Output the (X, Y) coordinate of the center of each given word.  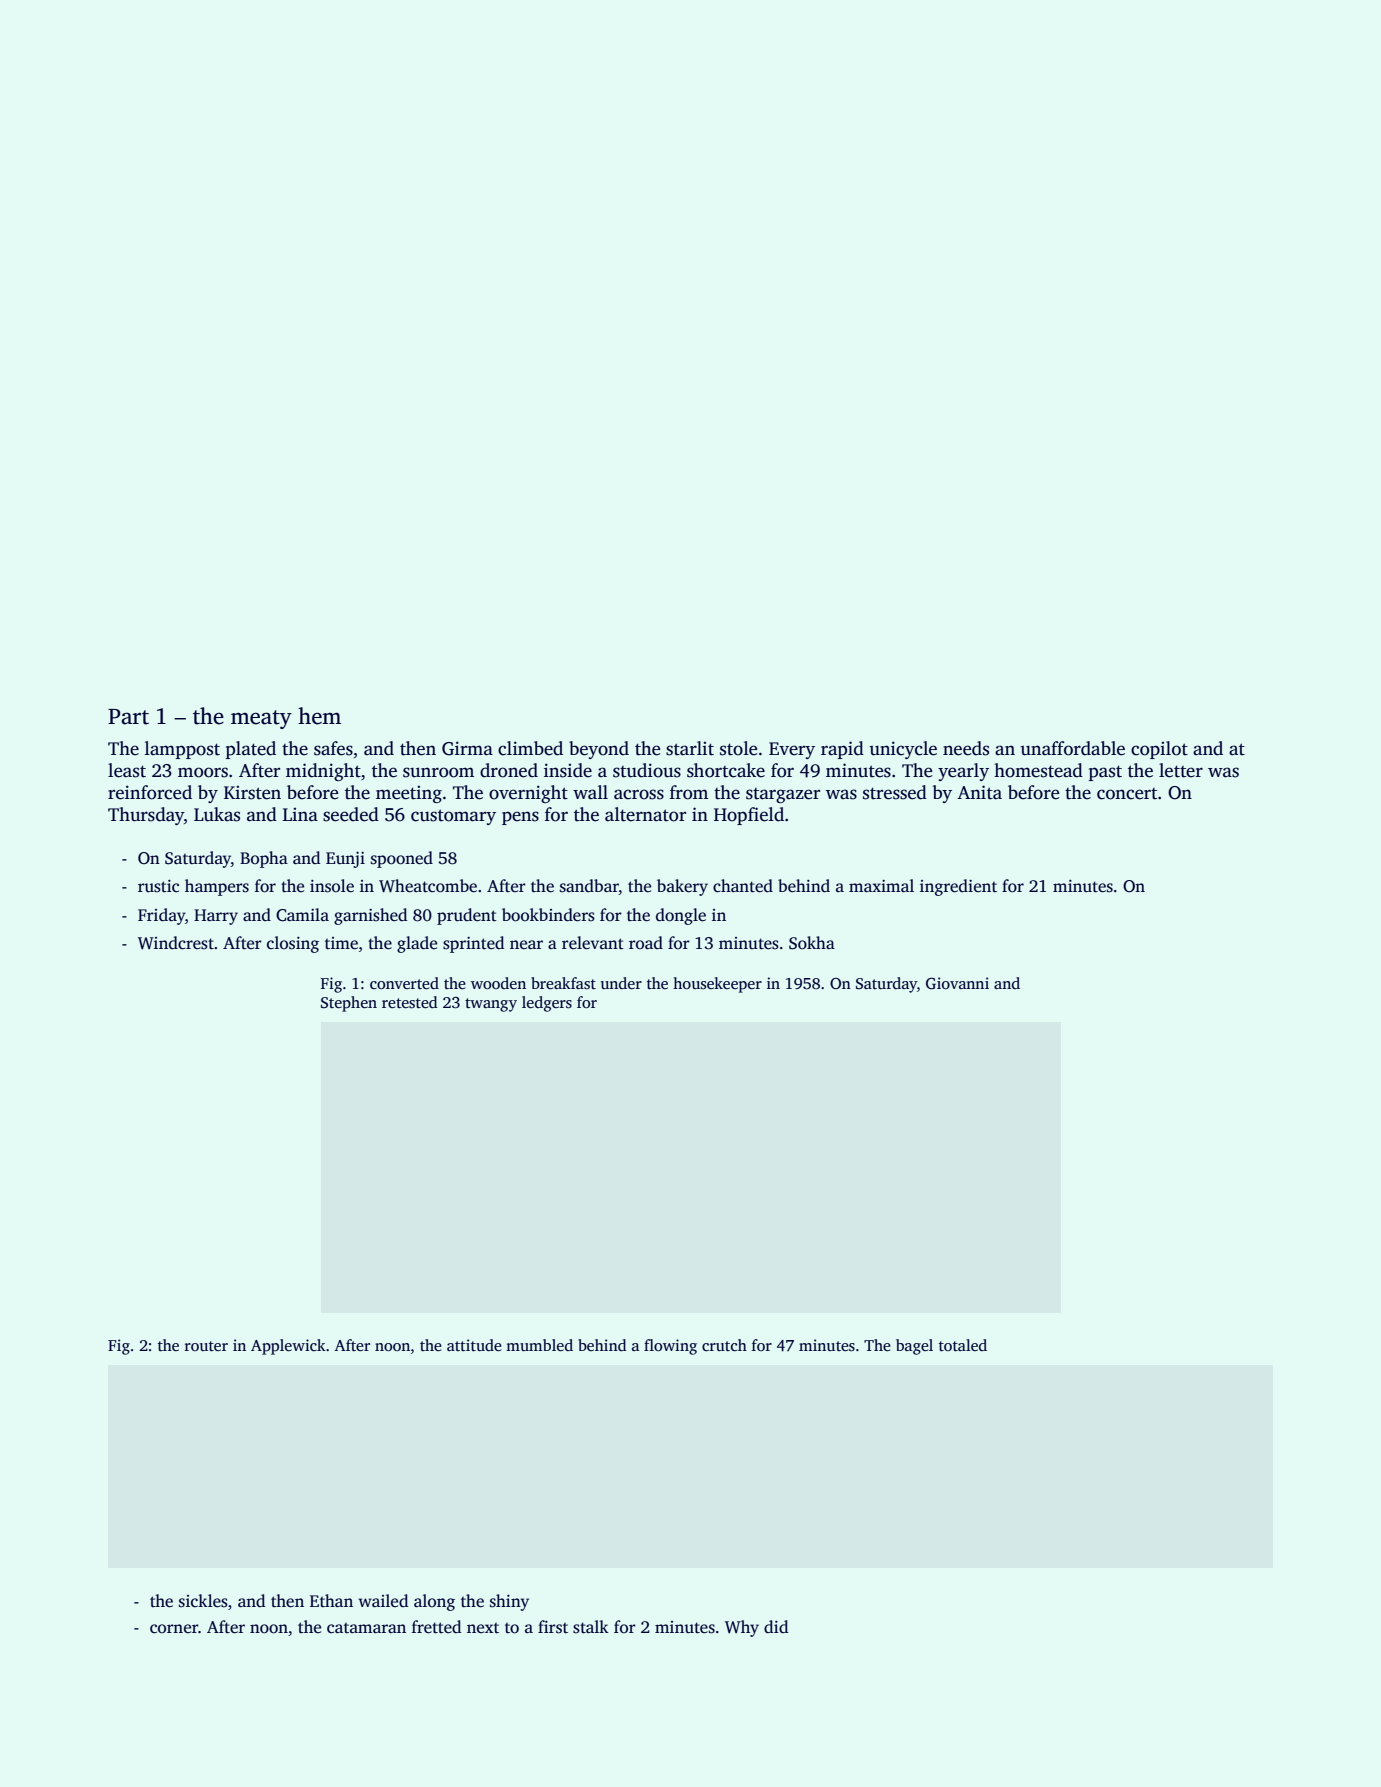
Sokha (812, 943)
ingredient (958, 887)
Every (792, 750)
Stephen (349, 1004)
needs (966, 748)
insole (332, 886)
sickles (203, 1601)
